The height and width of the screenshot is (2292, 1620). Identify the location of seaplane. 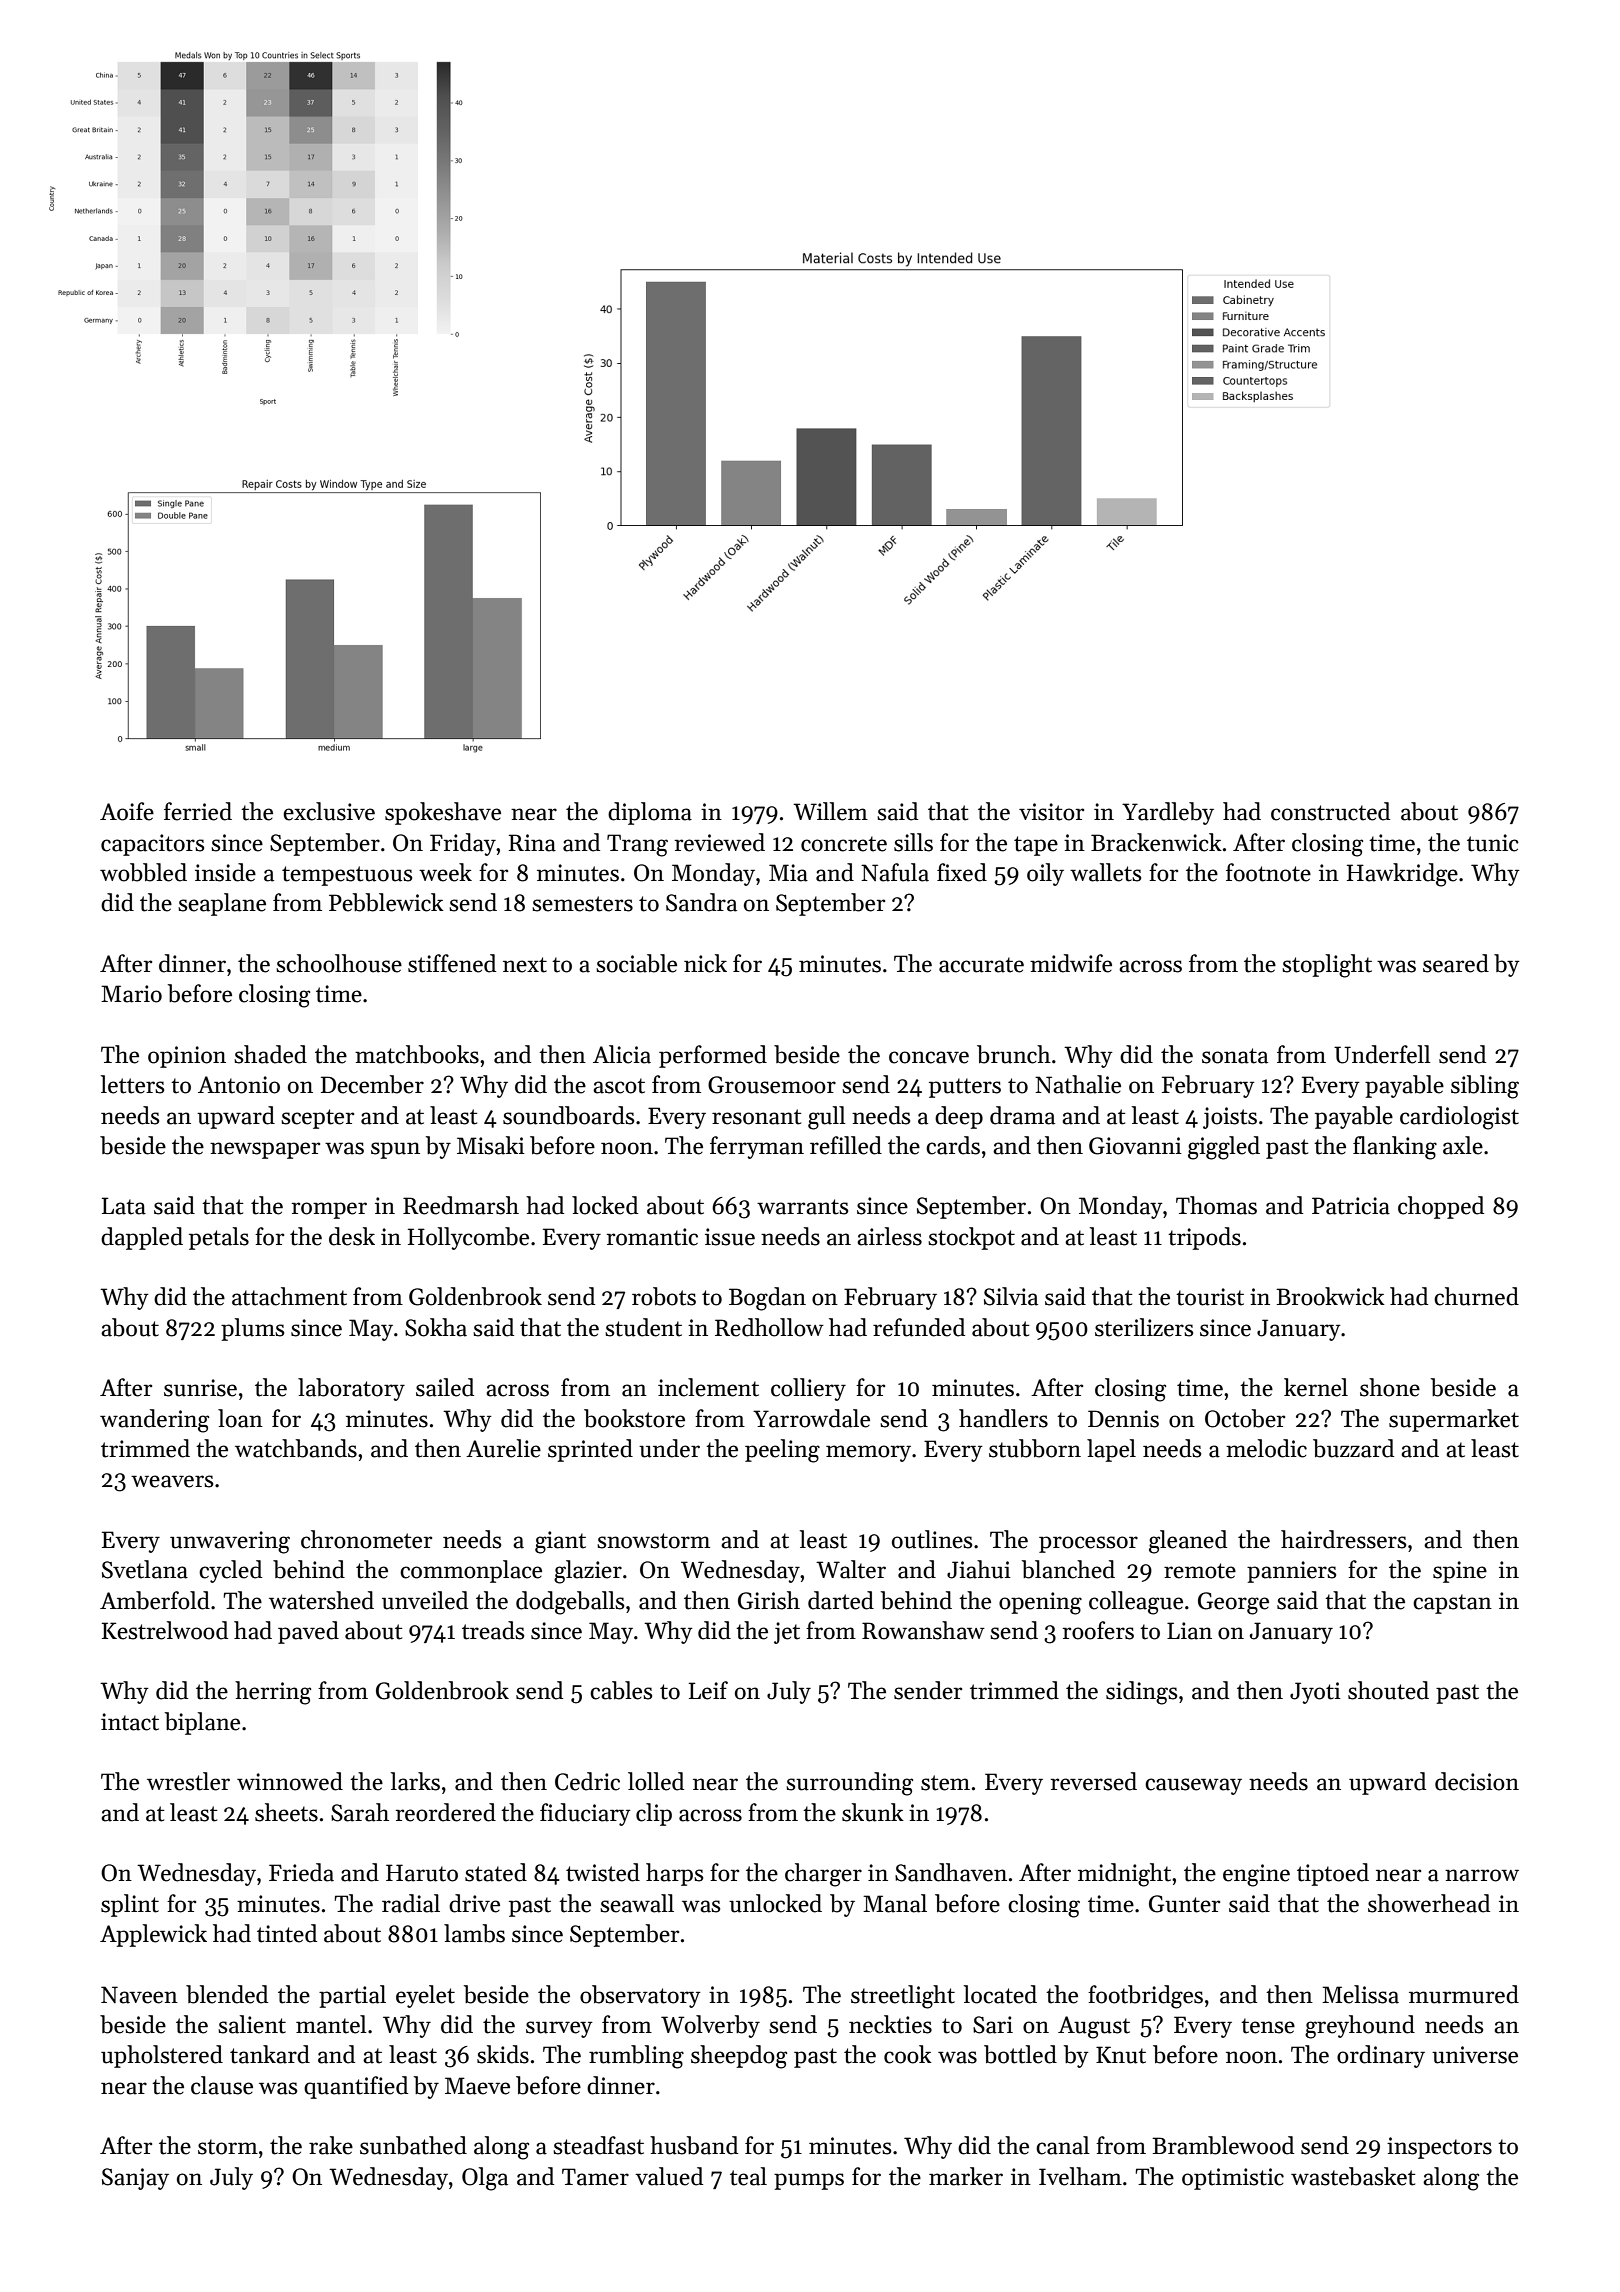
(222, 904).
